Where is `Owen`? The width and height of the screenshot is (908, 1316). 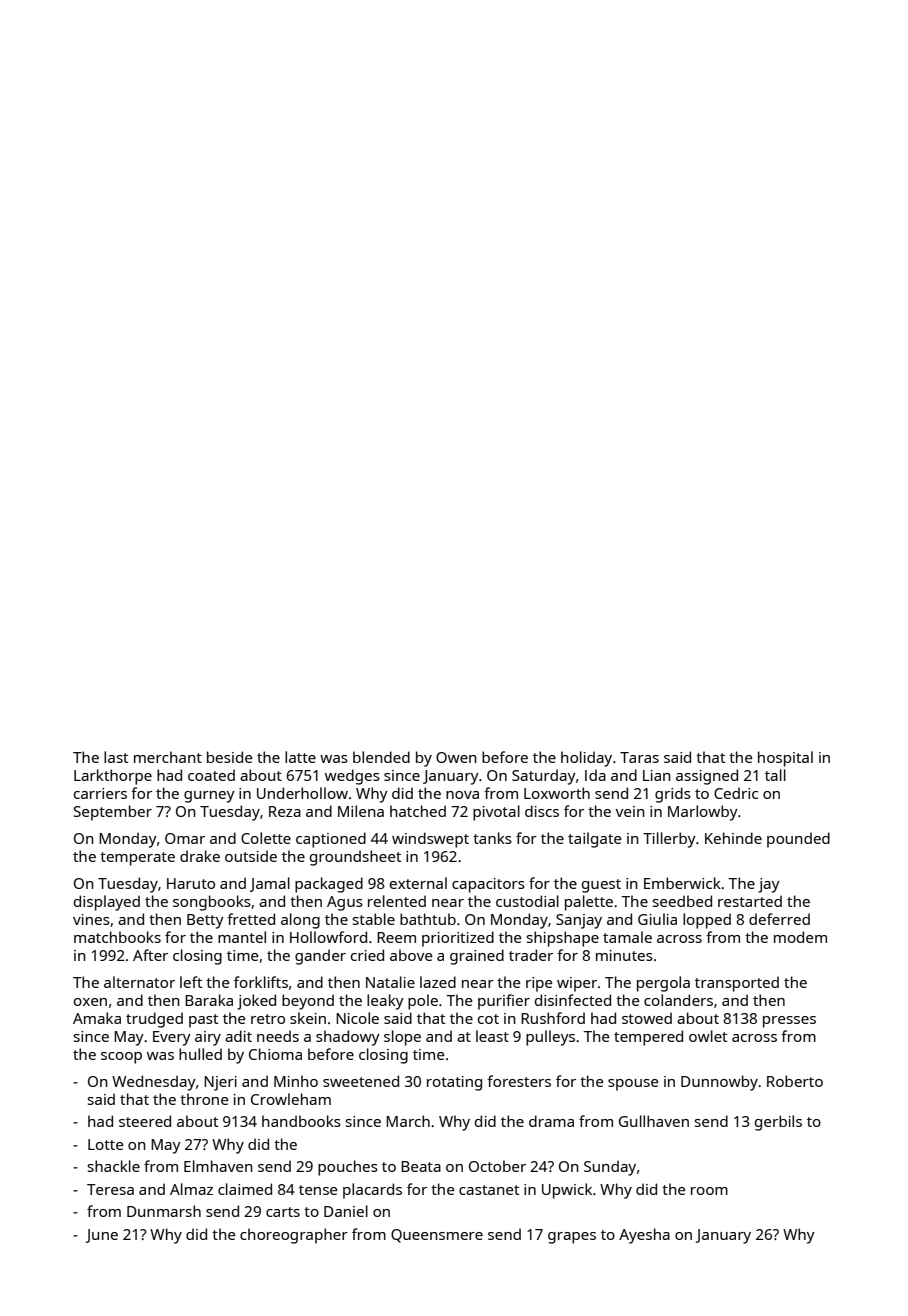 Owen is located at coordinates (456, 757).
